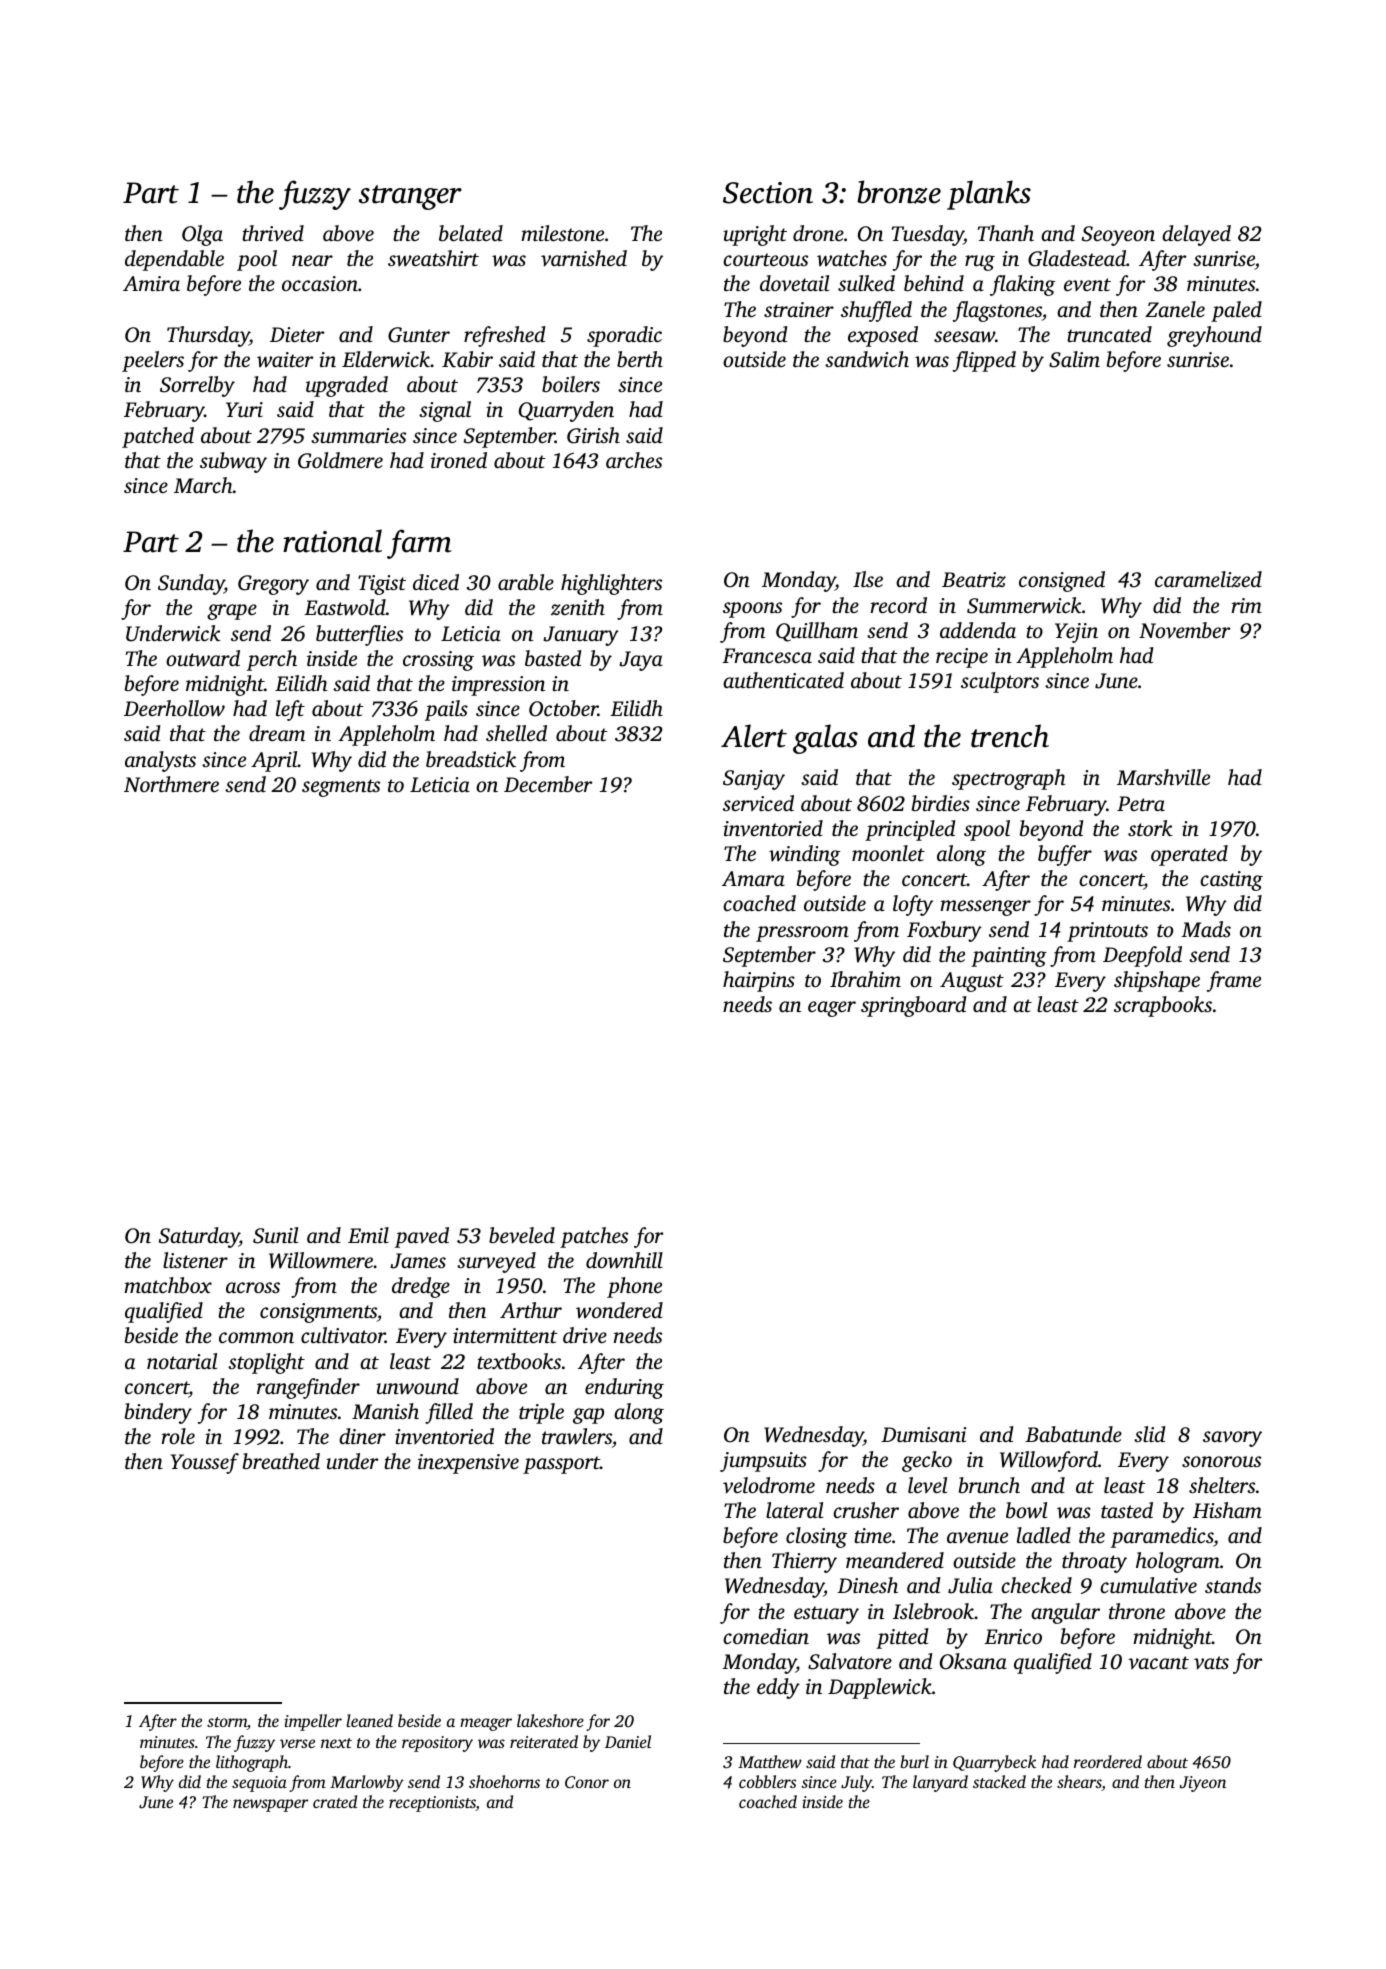  What do you see at coordinates (989, 195) in the screenshot?
I see `planks` at bounding box center [989, 195].
